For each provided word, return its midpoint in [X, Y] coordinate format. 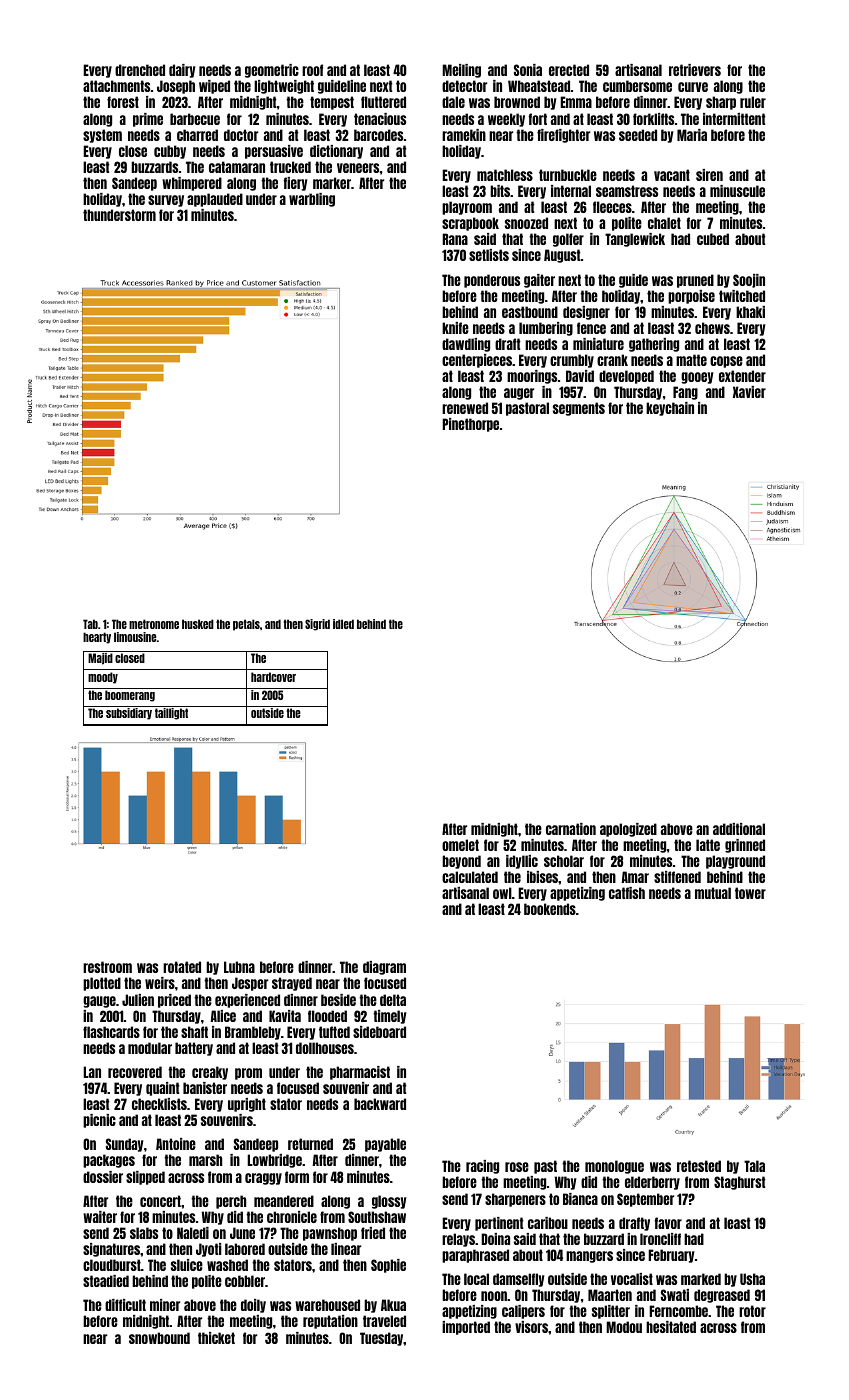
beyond [461, 862]
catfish [627, 893]
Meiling [461, 71]
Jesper [250, 984]
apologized [628, 830]
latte [708, 845]
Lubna [239, 967]
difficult [125, 1305]
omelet [460, 845]
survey [166, 201]
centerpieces [477, 361]
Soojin [749, 281]
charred [197, 135]
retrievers [695, 70]
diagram [384, 968]
